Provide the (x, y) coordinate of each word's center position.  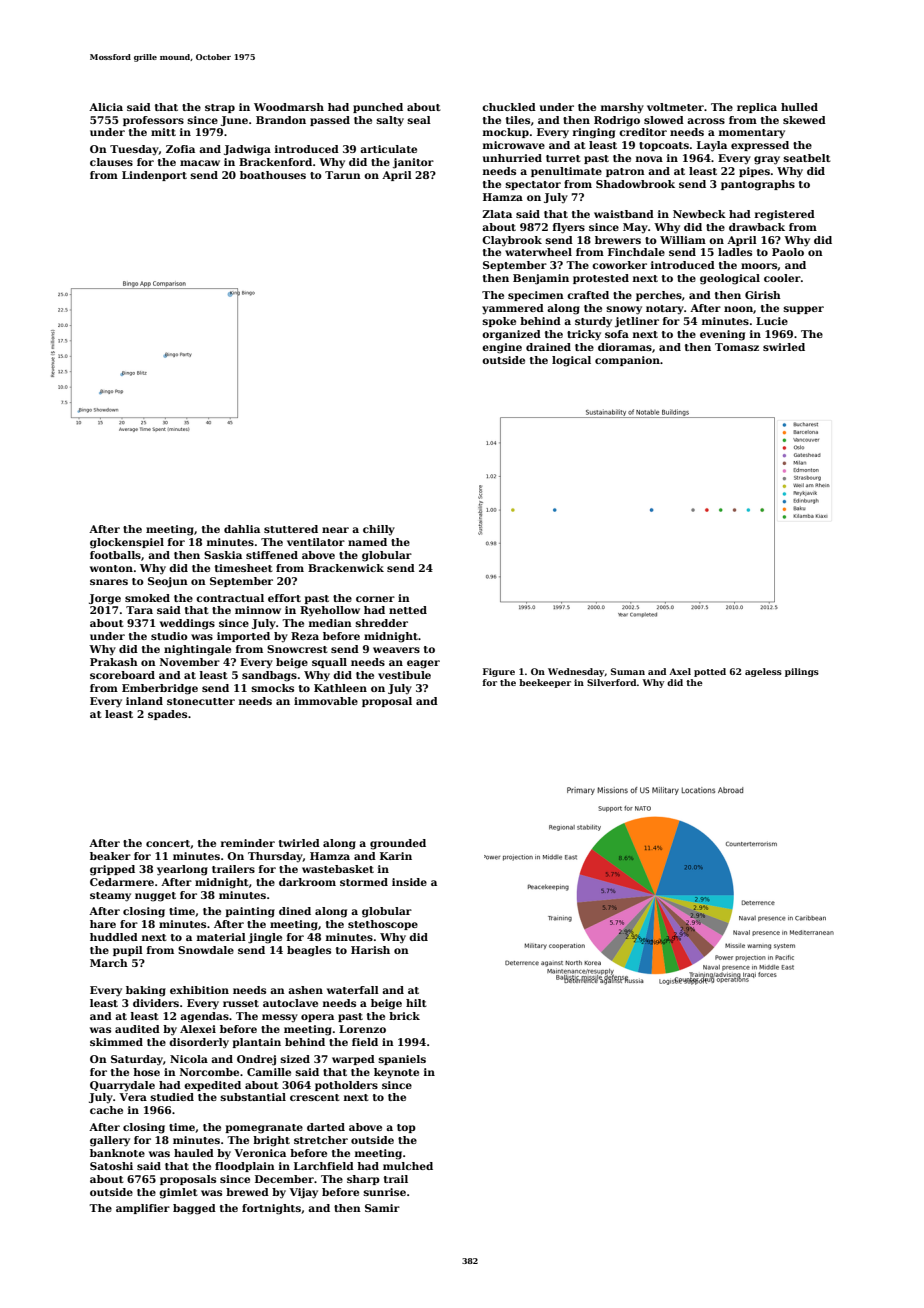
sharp (363, 1180)
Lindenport (154, 176)
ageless (763, 672)
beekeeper (545, 683)
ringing (594, 133)
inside (409, 882)
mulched (408, 1166)
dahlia (242, 529)
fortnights (271, 1209)
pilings (802, 672)
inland (144, 701)
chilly (379, 530)
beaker (110, 856)
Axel (680, 671)
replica (757, 108)
